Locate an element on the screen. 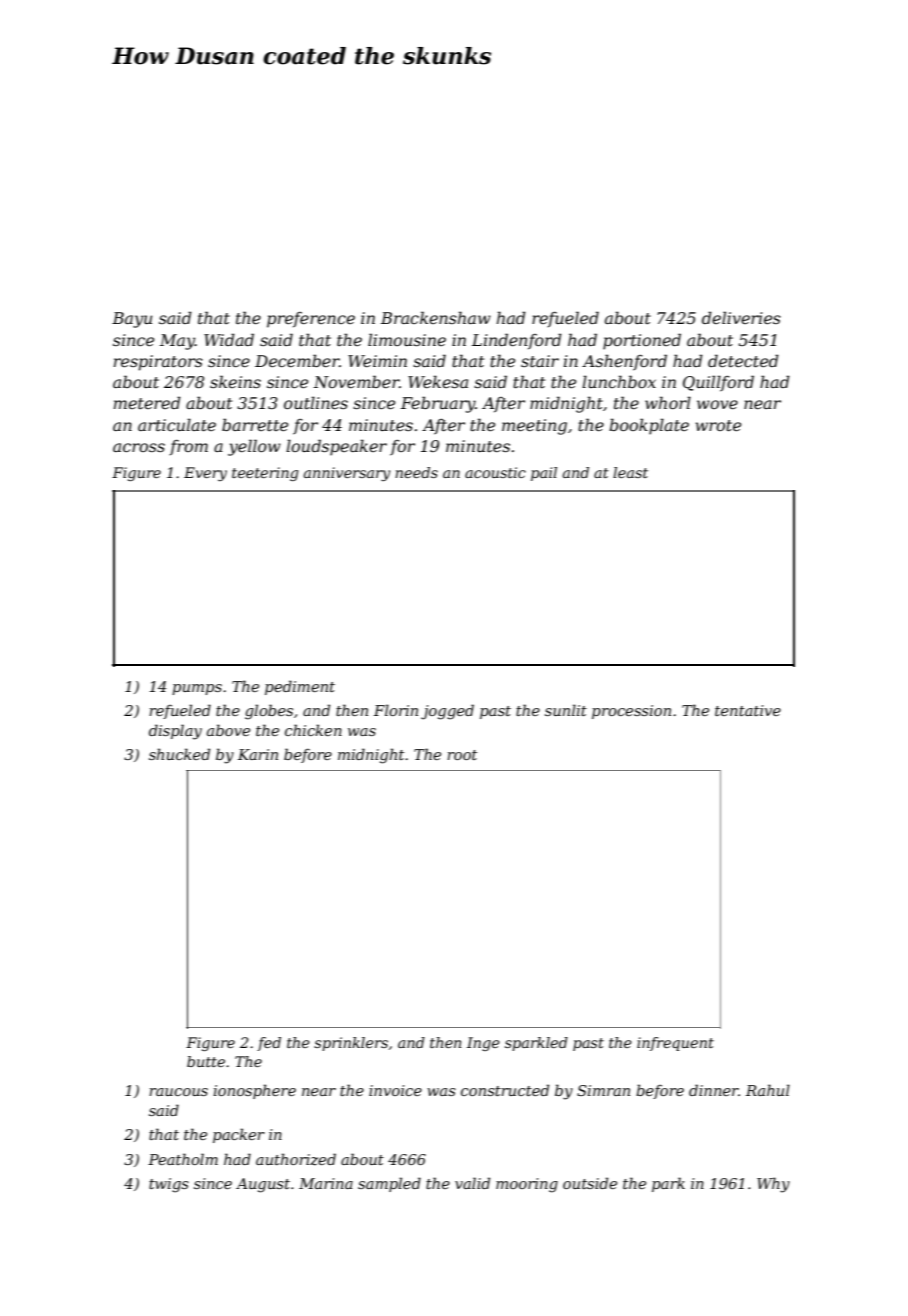 The width and height of the screenshot is (908, 1316). August is located at coordinates (263, 1185).
